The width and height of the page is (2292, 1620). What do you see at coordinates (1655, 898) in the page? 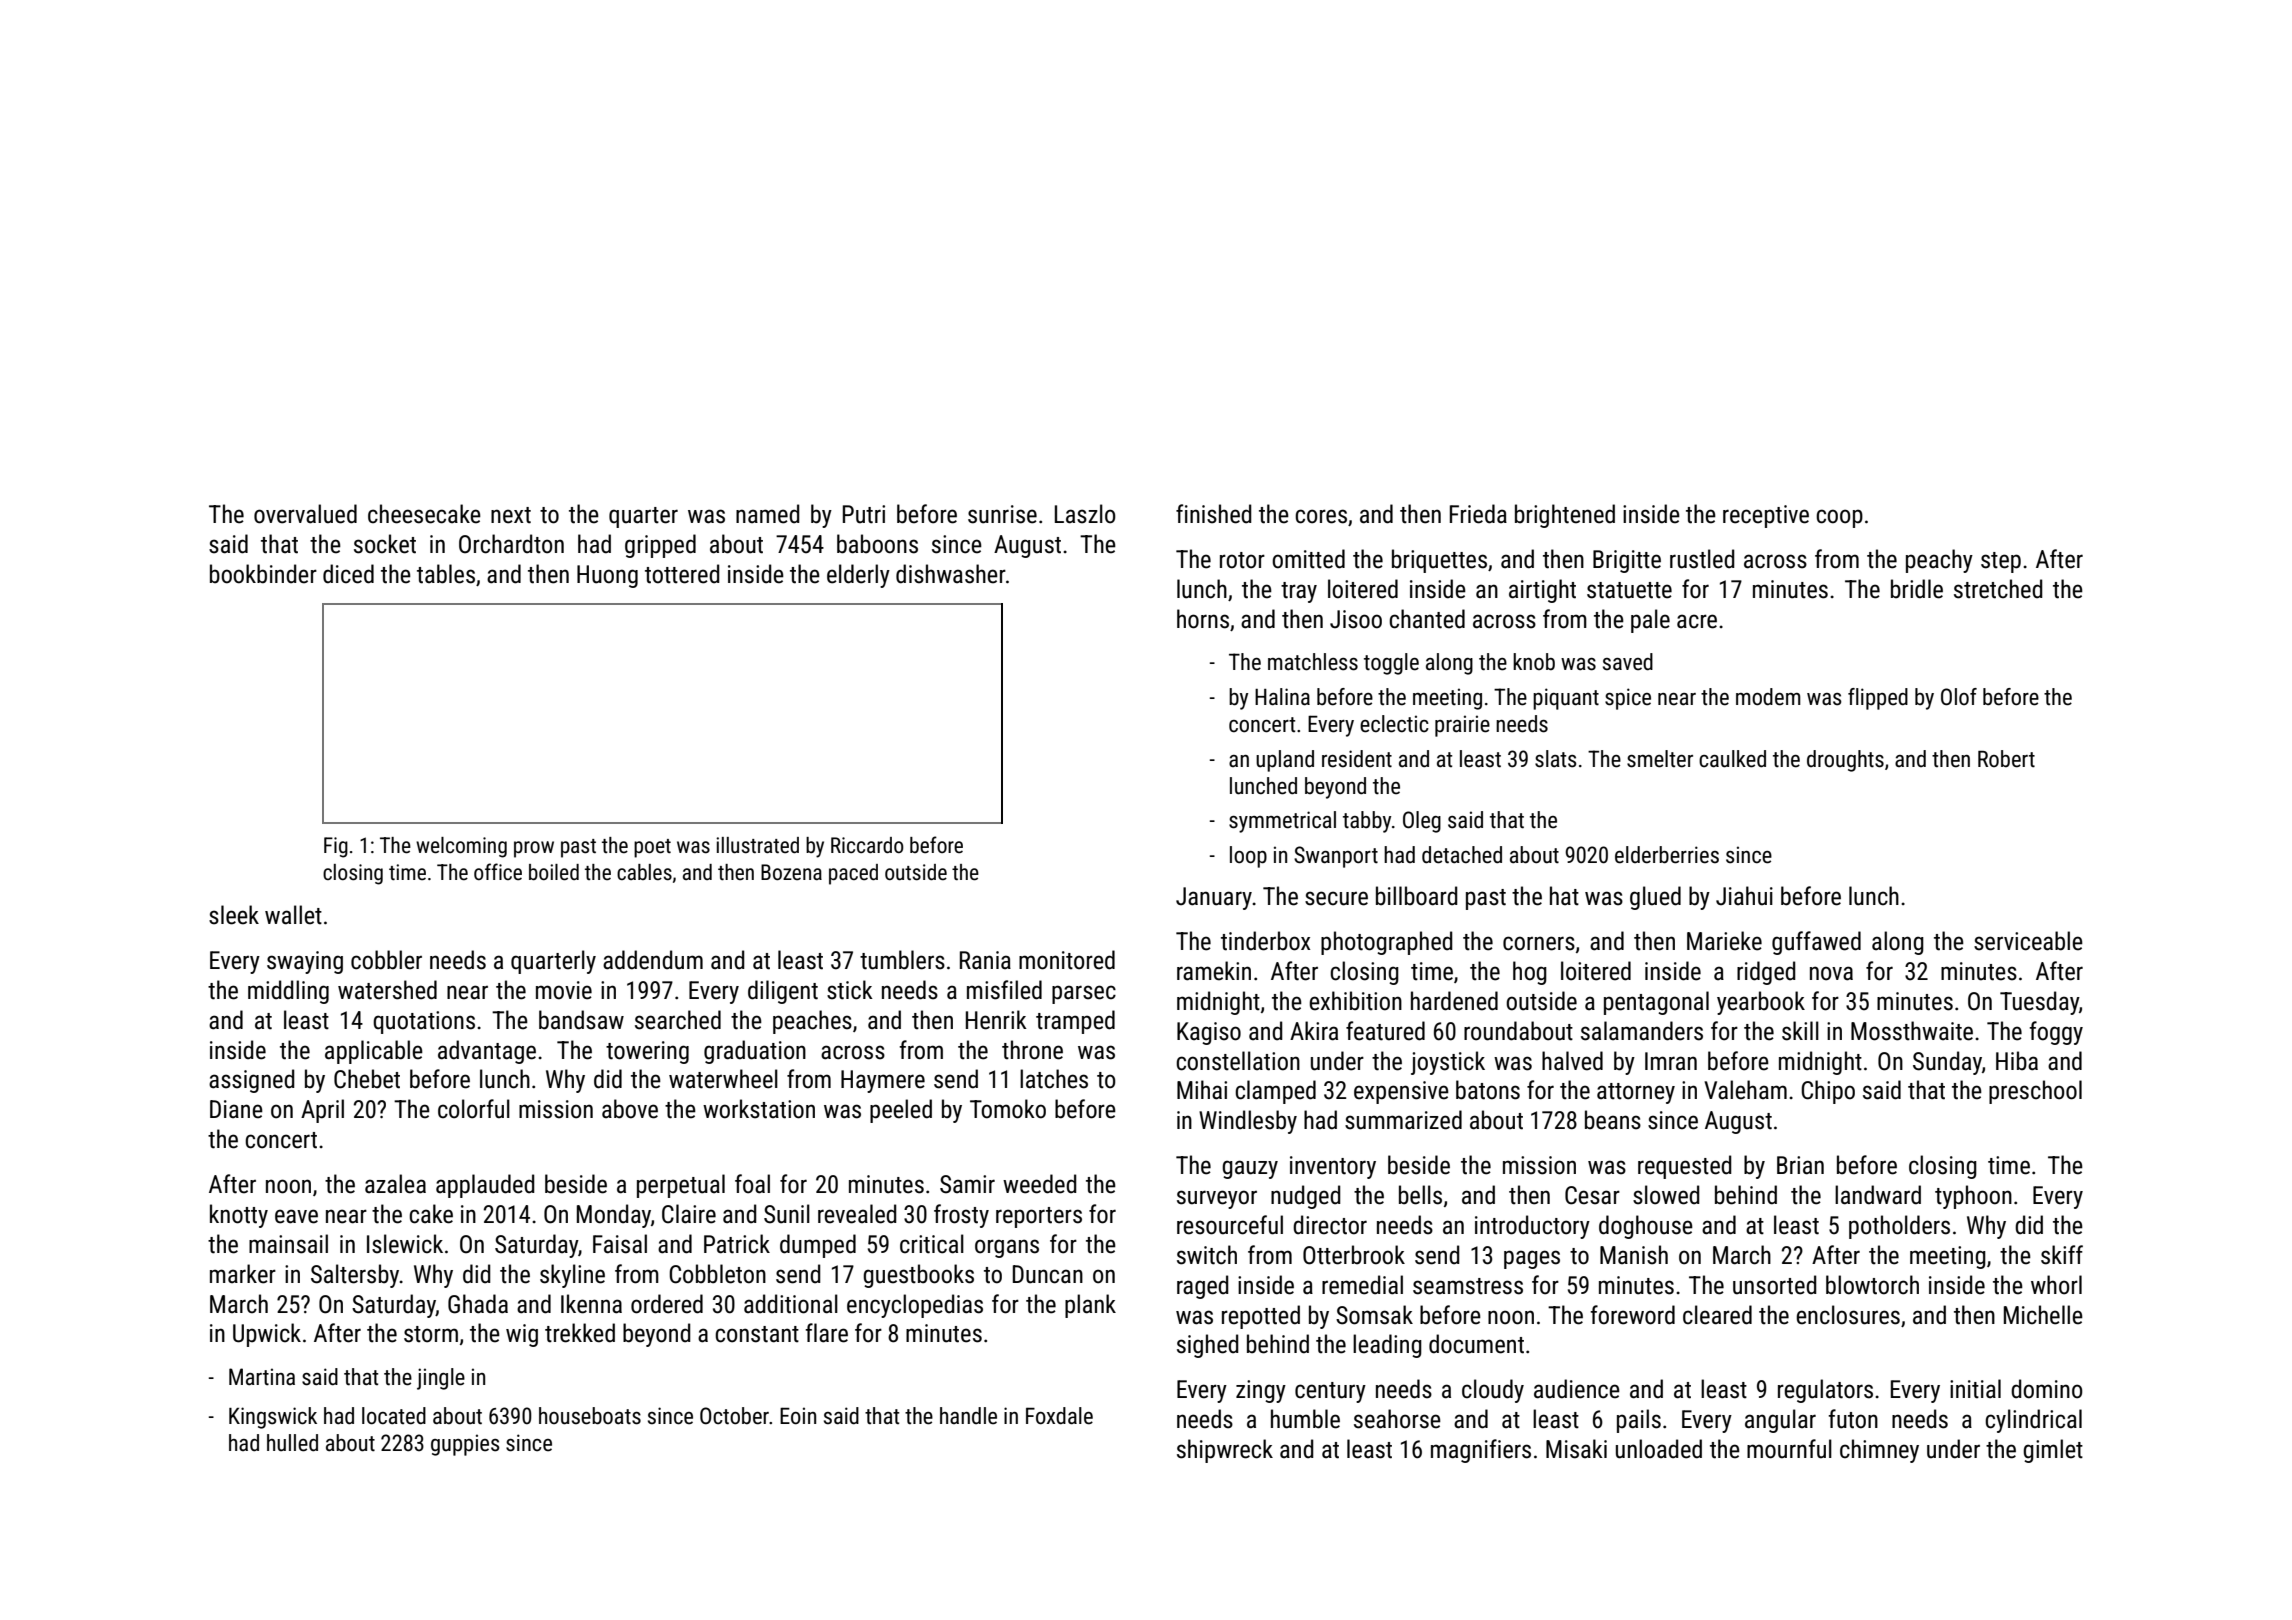
I see `glued` at bounding box center [1655, 898].
